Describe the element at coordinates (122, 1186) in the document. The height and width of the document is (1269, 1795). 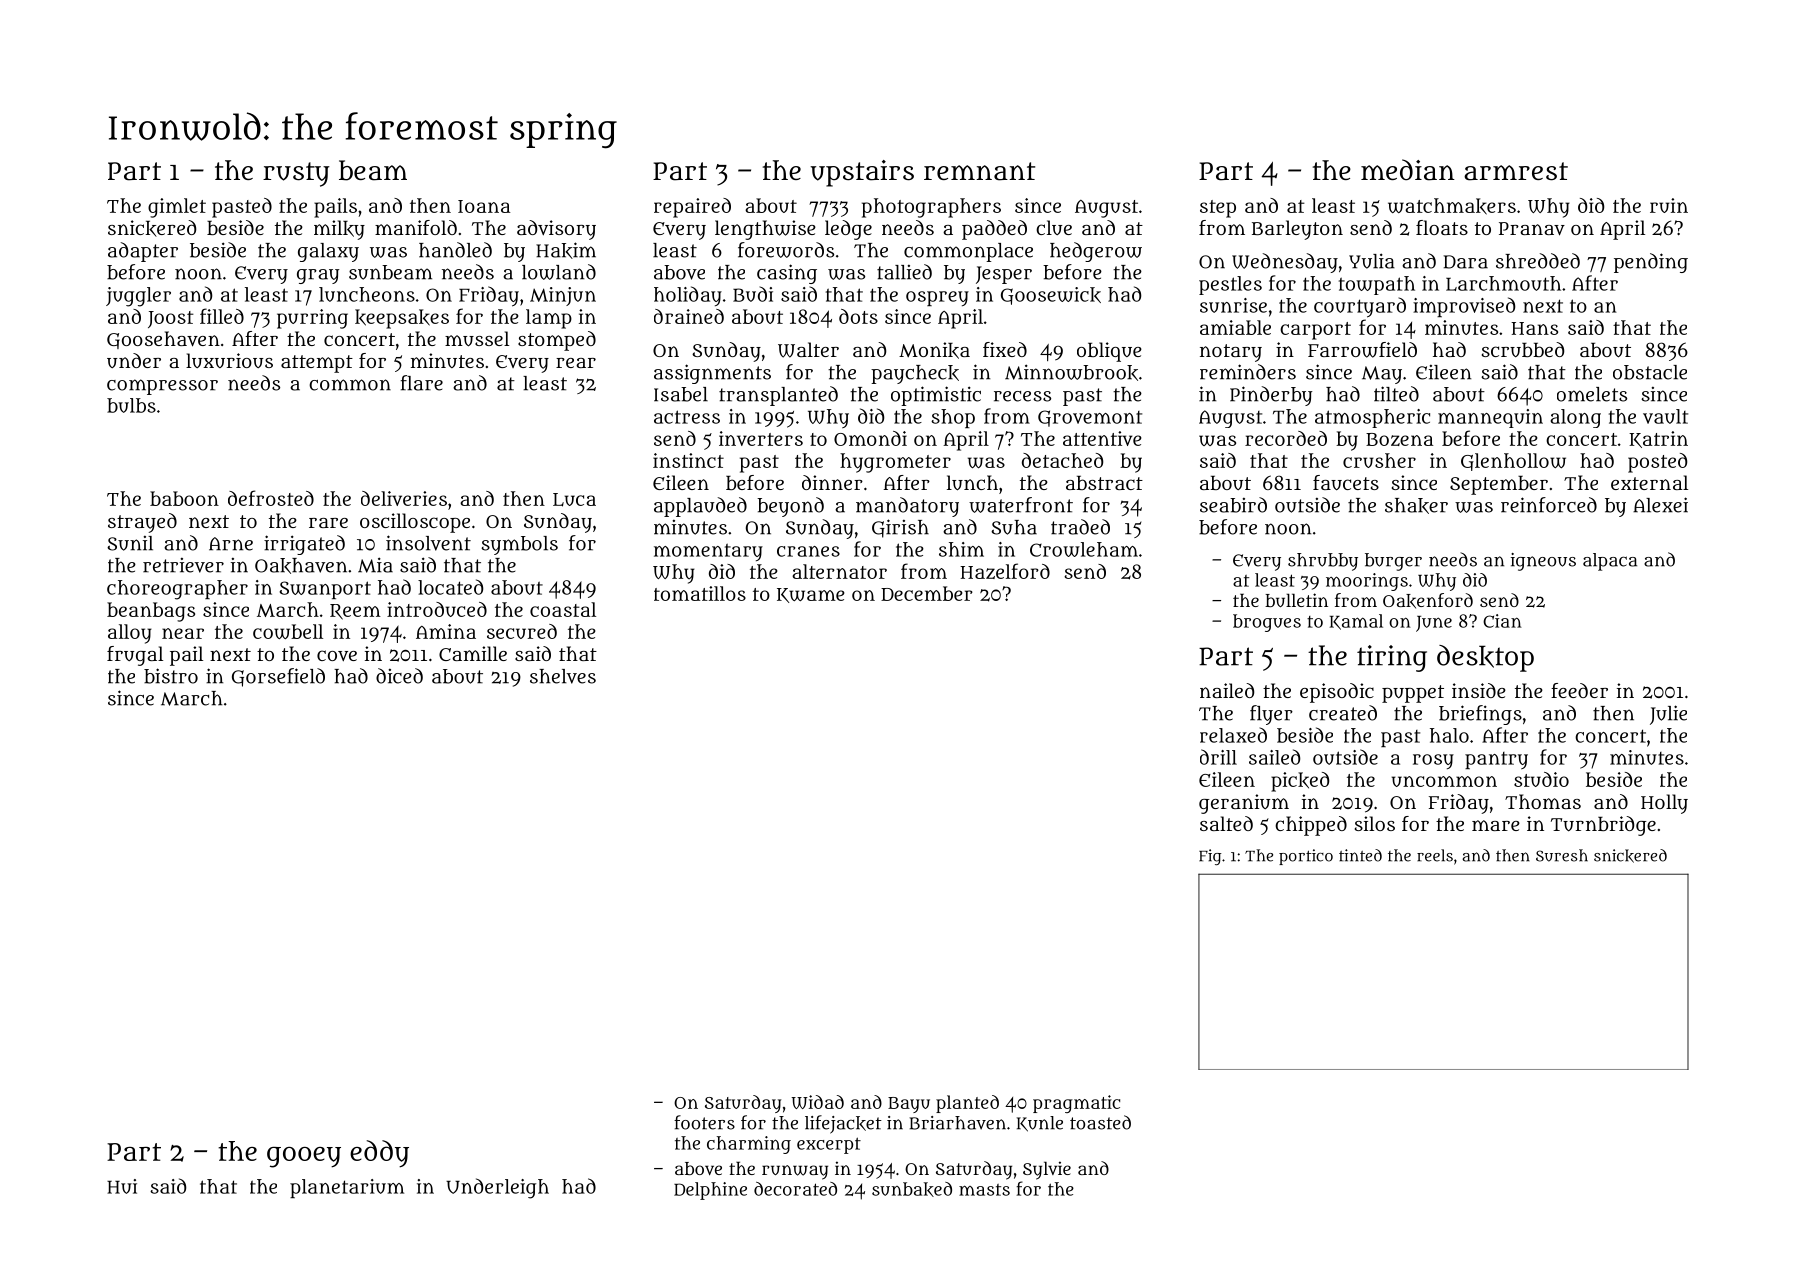
I see `Hui` at that location.
